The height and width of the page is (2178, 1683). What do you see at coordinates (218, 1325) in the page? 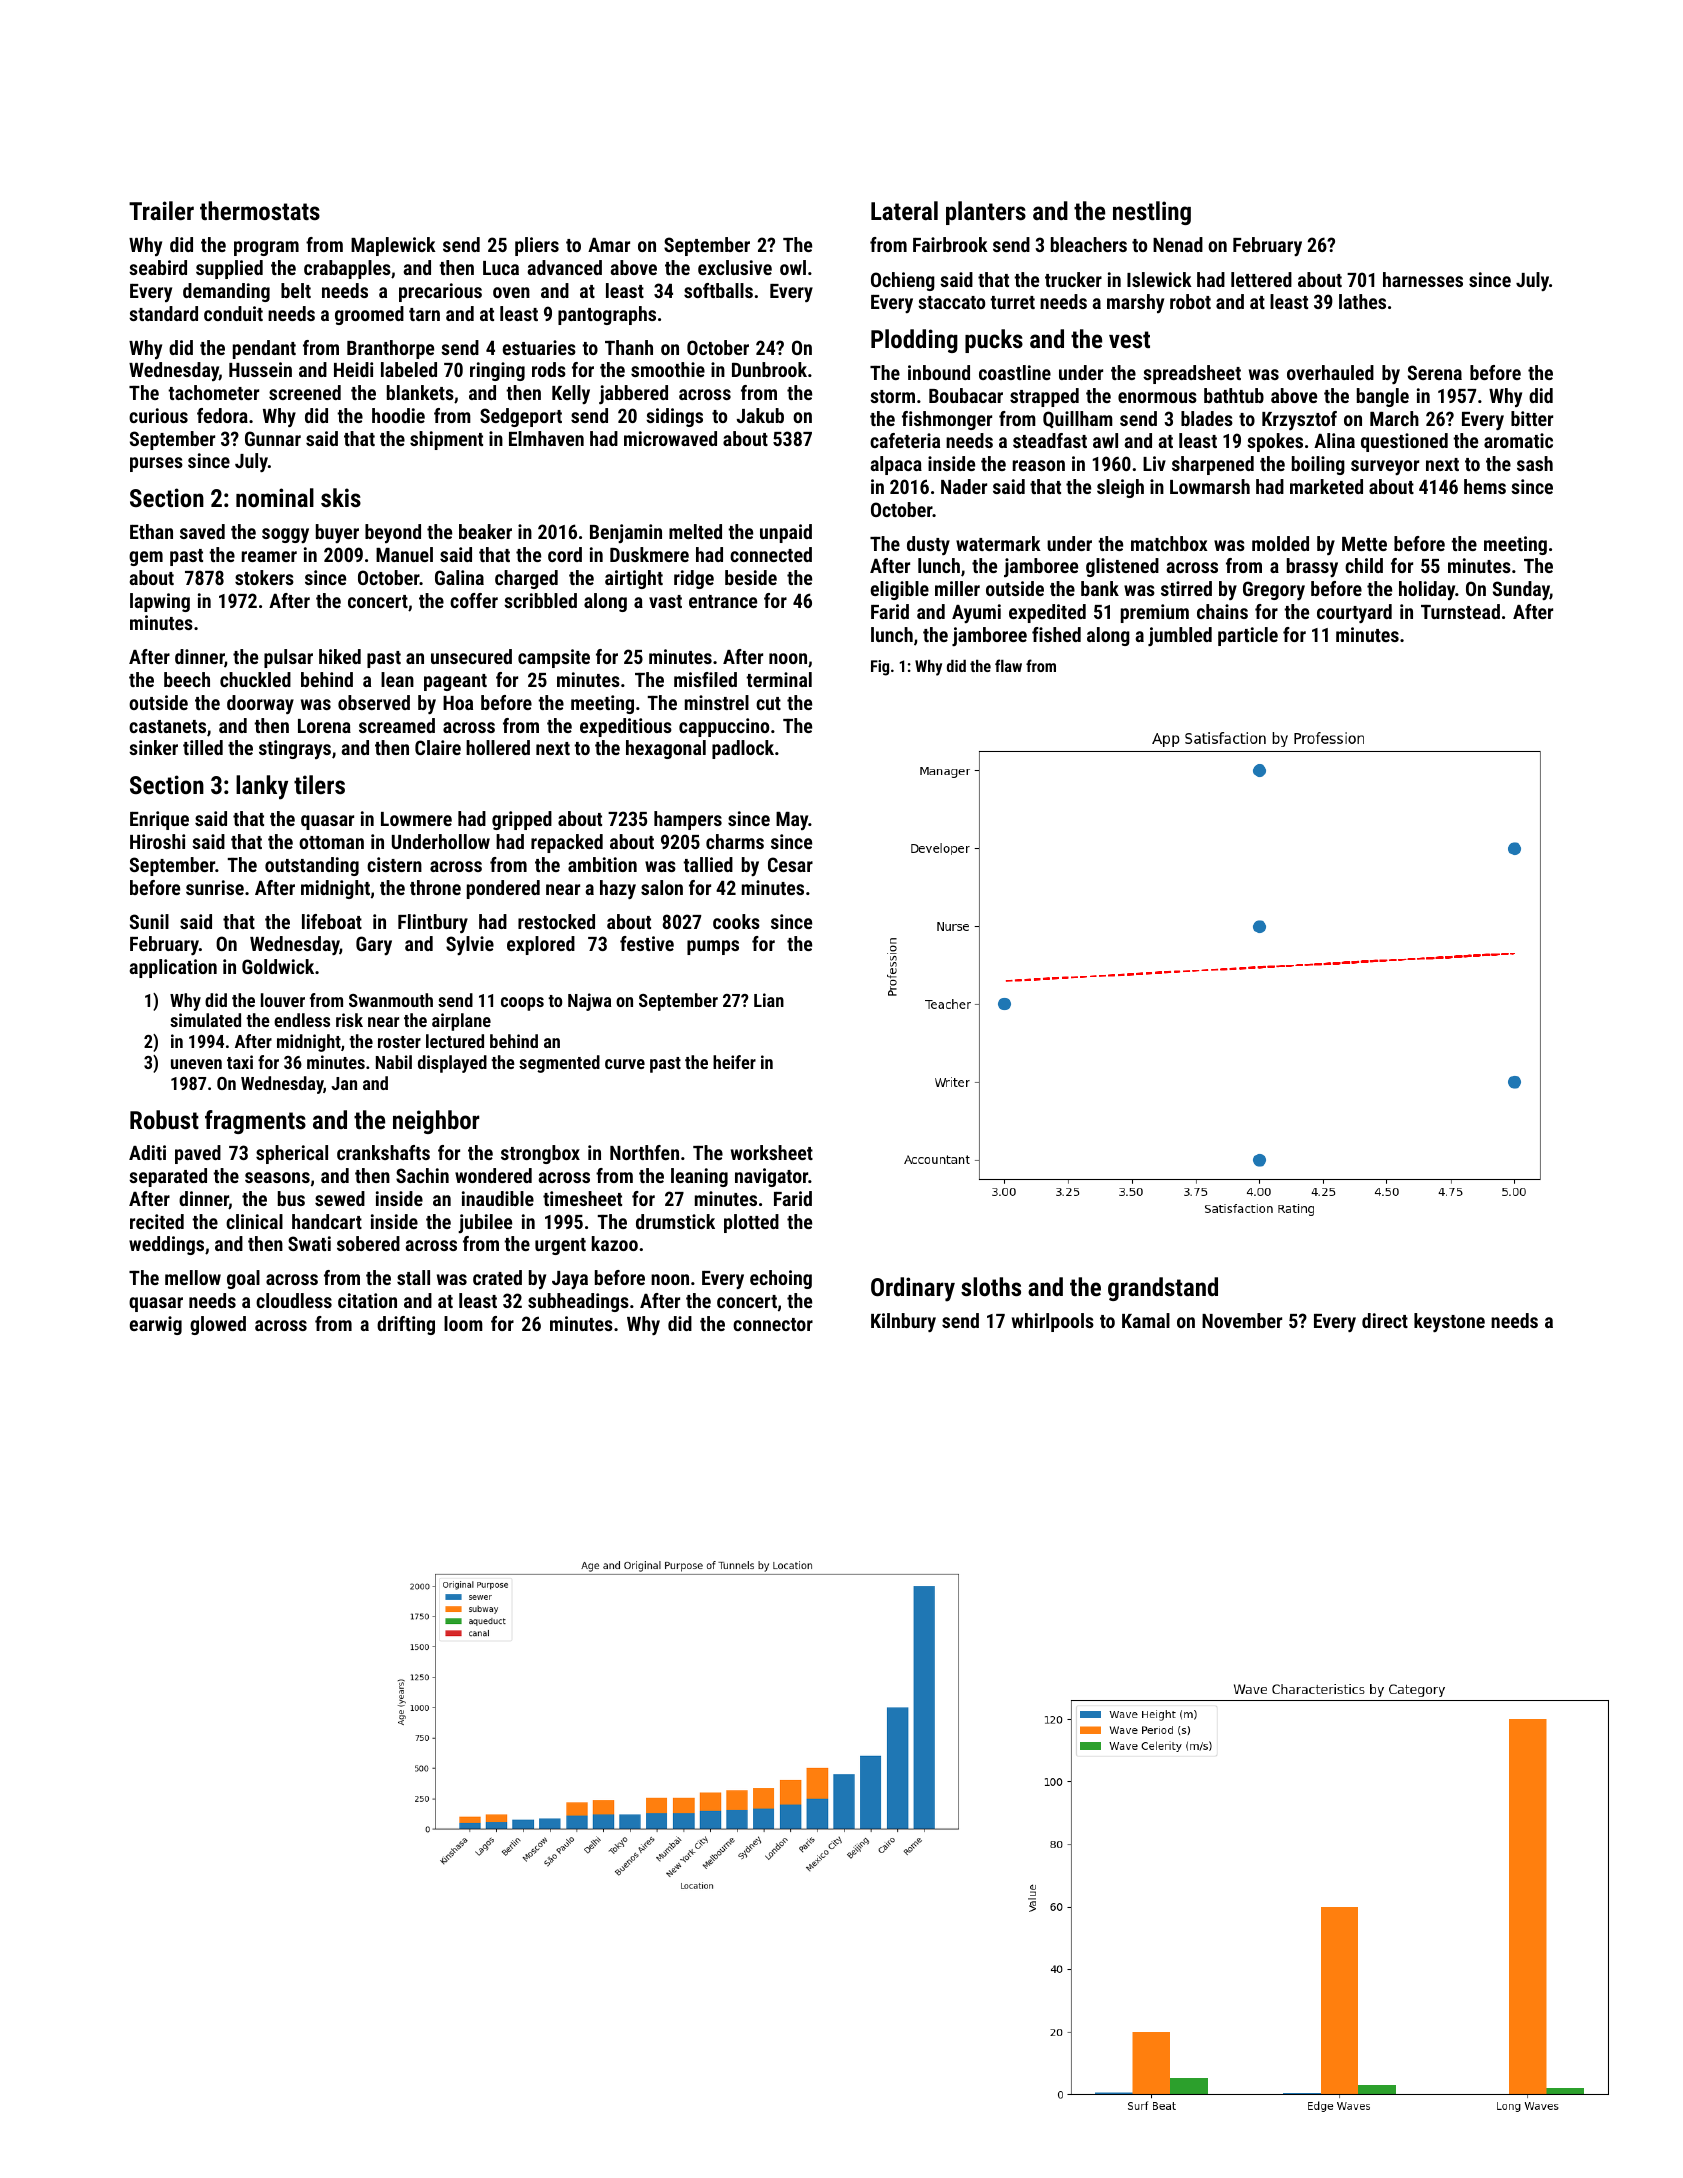
I see `glowed` at bounding box center [218, 1325].
